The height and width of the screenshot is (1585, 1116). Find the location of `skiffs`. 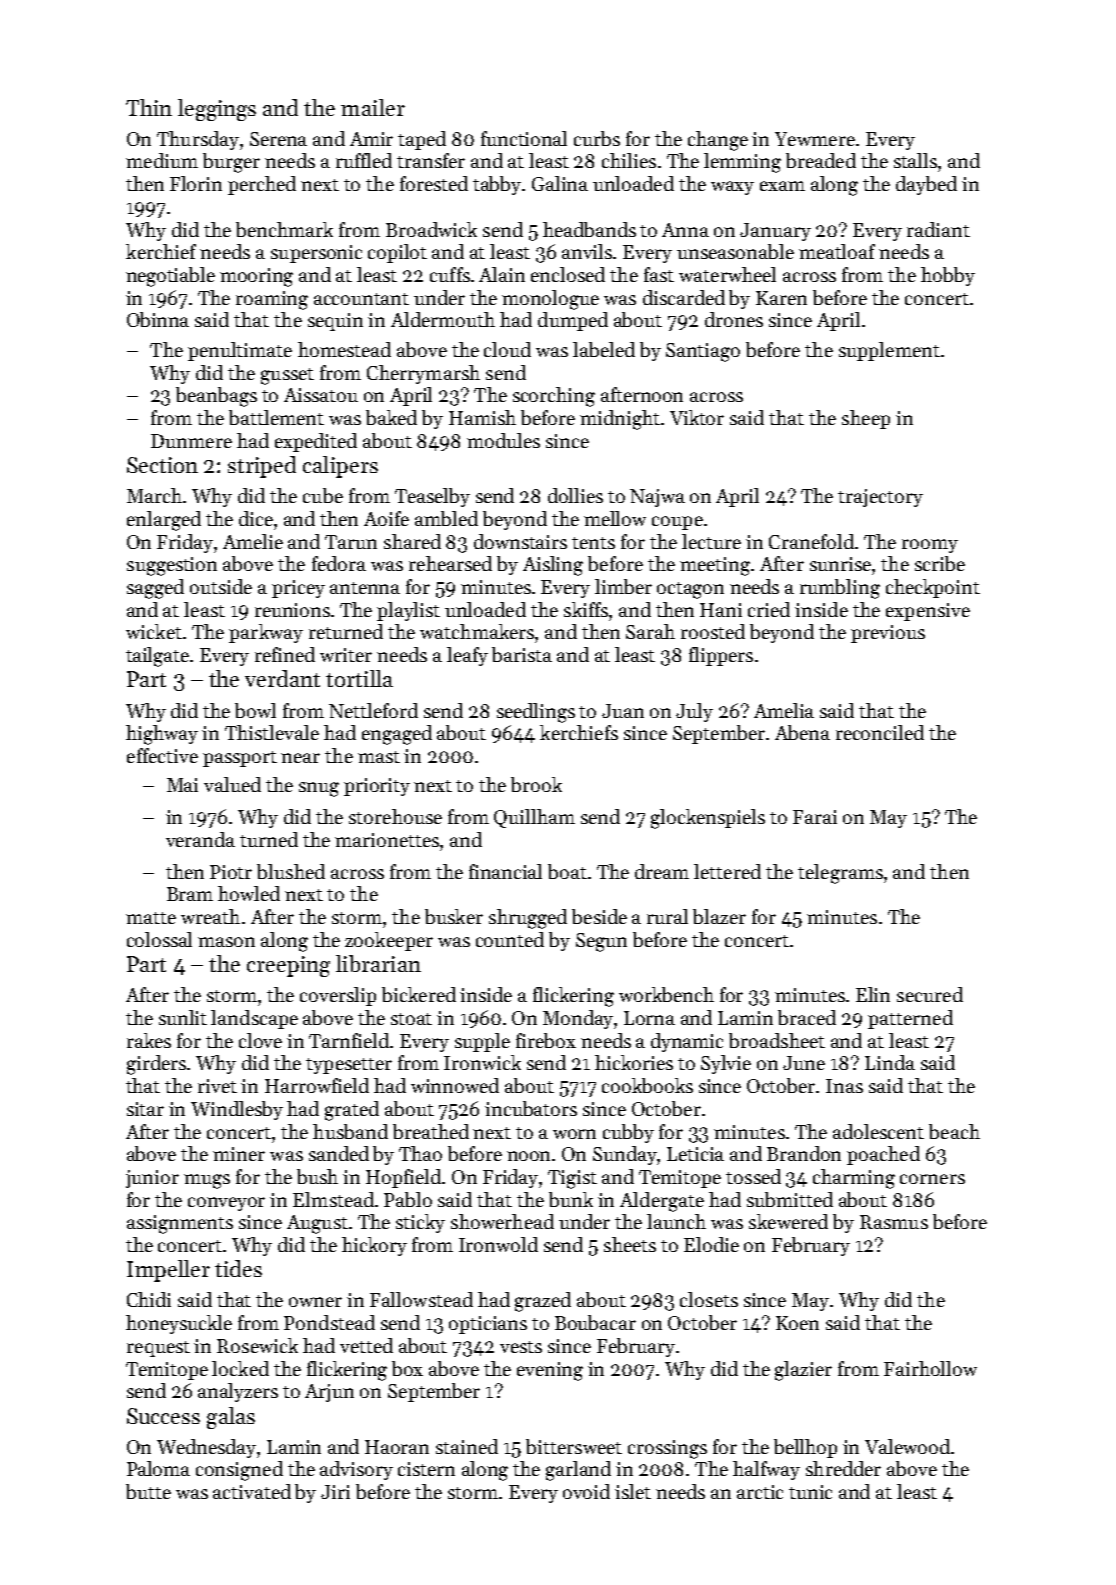

skiffs is located at coordinates (586, 609).
